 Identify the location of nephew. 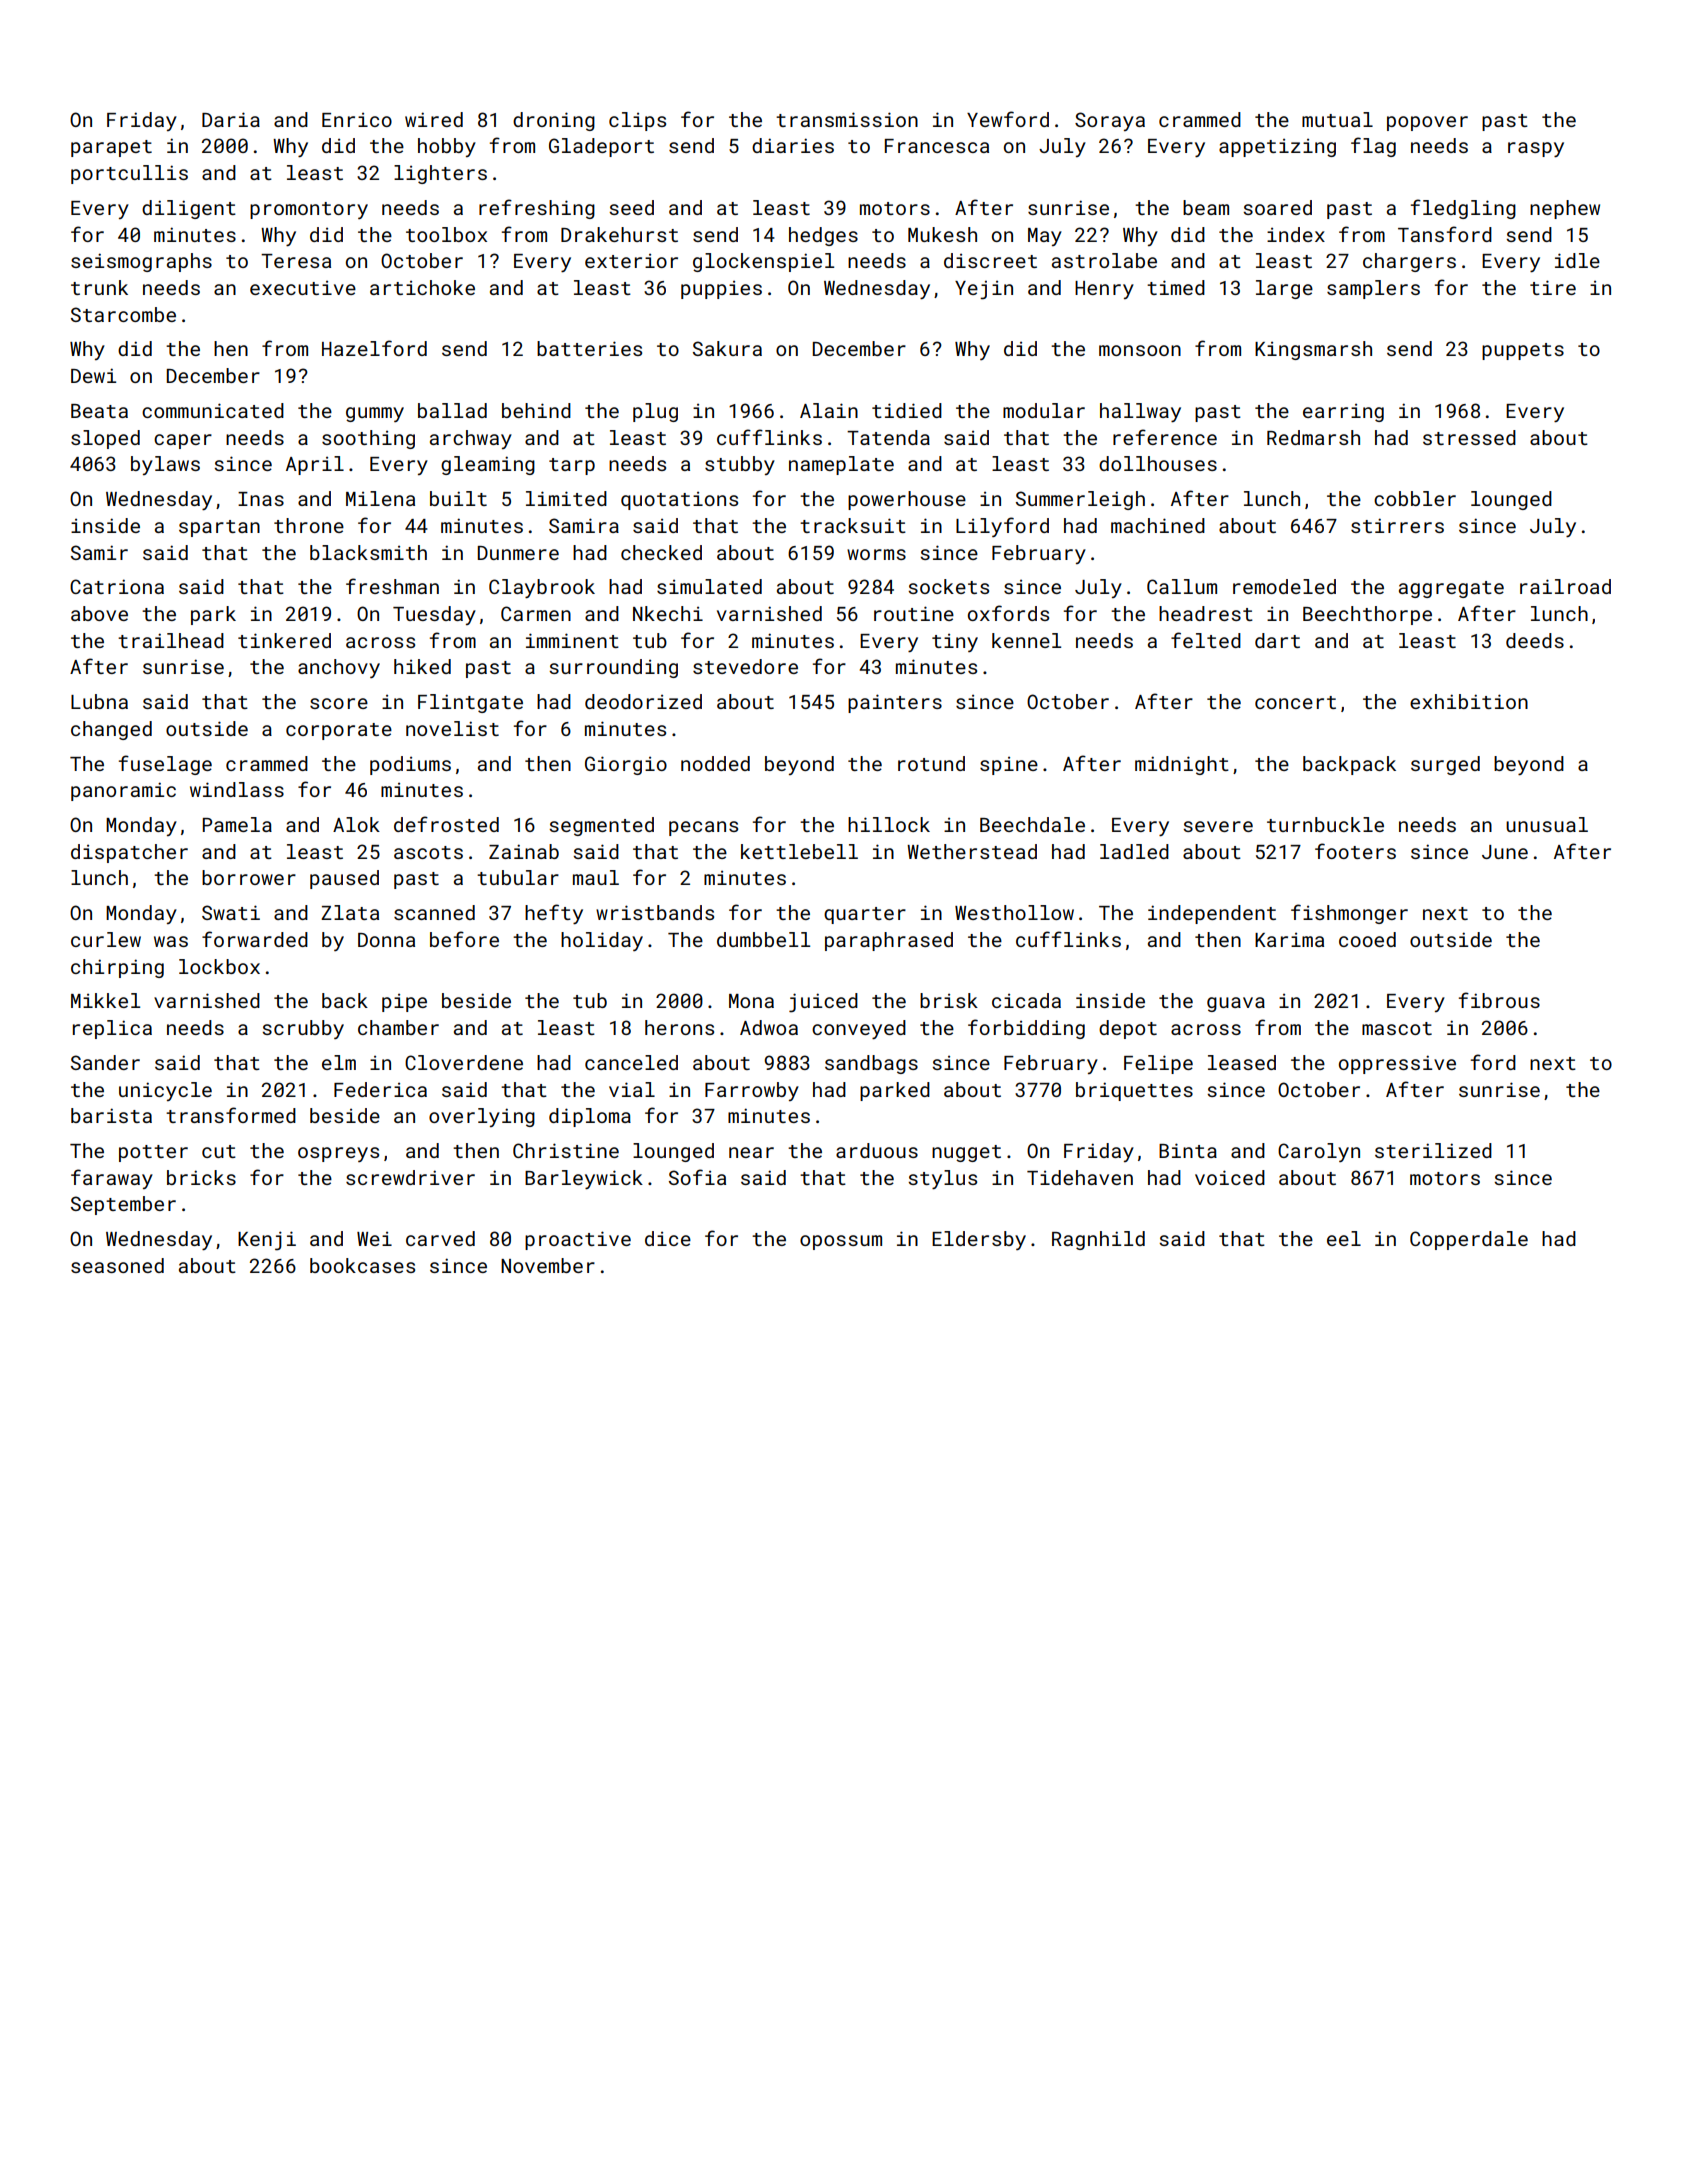
(1565, 209).
